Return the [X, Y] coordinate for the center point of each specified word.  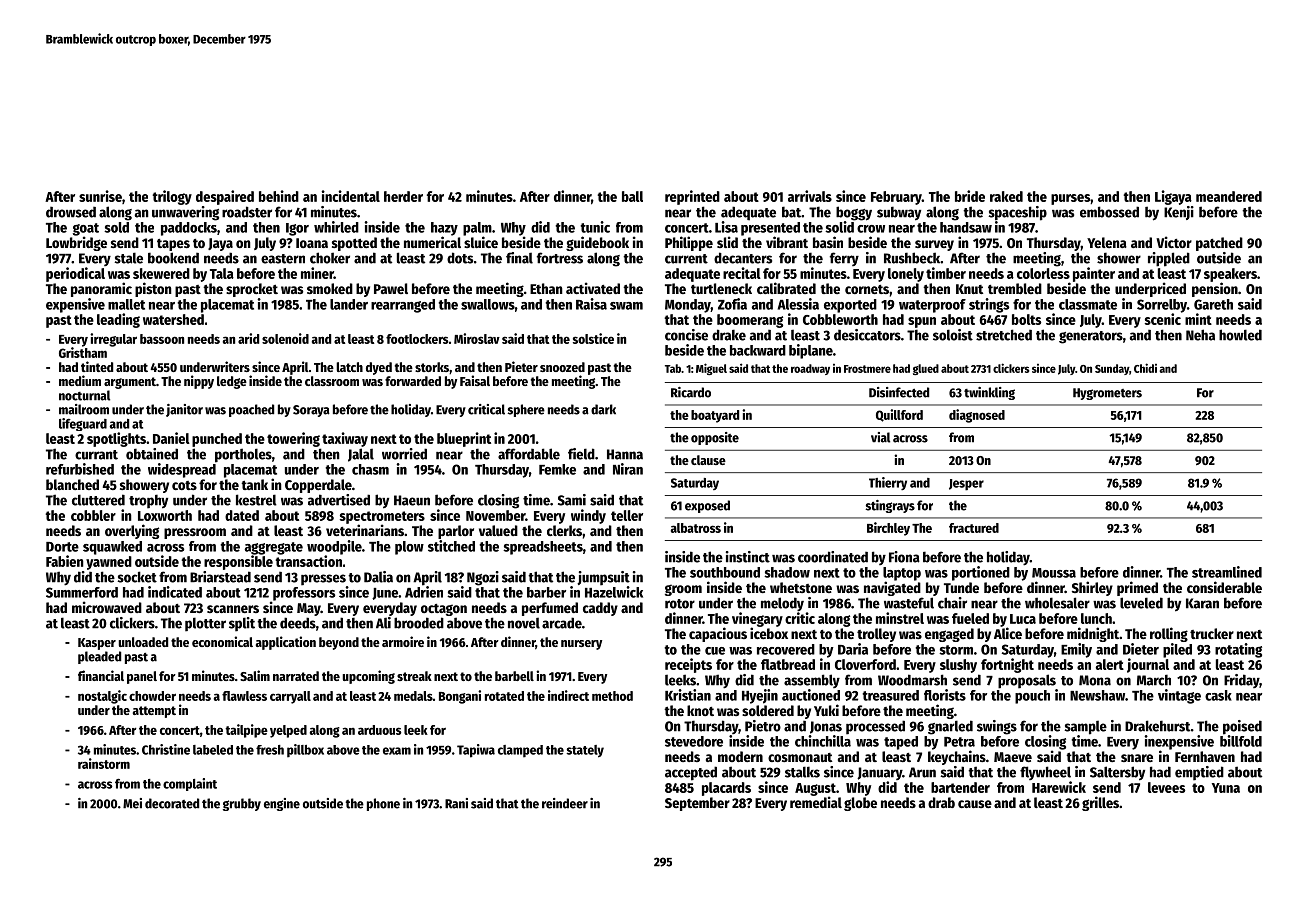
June [385, 594]
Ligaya [1173, 197]
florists [945, 695]
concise [686, 335]
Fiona [904, 557]
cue [715, 651]
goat [86, 229]
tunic [595, 227]
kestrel [256, 500]
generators [1091, 337]
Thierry [888, 483]
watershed [173, 319]
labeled [213, 750]
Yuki [826, 710]
